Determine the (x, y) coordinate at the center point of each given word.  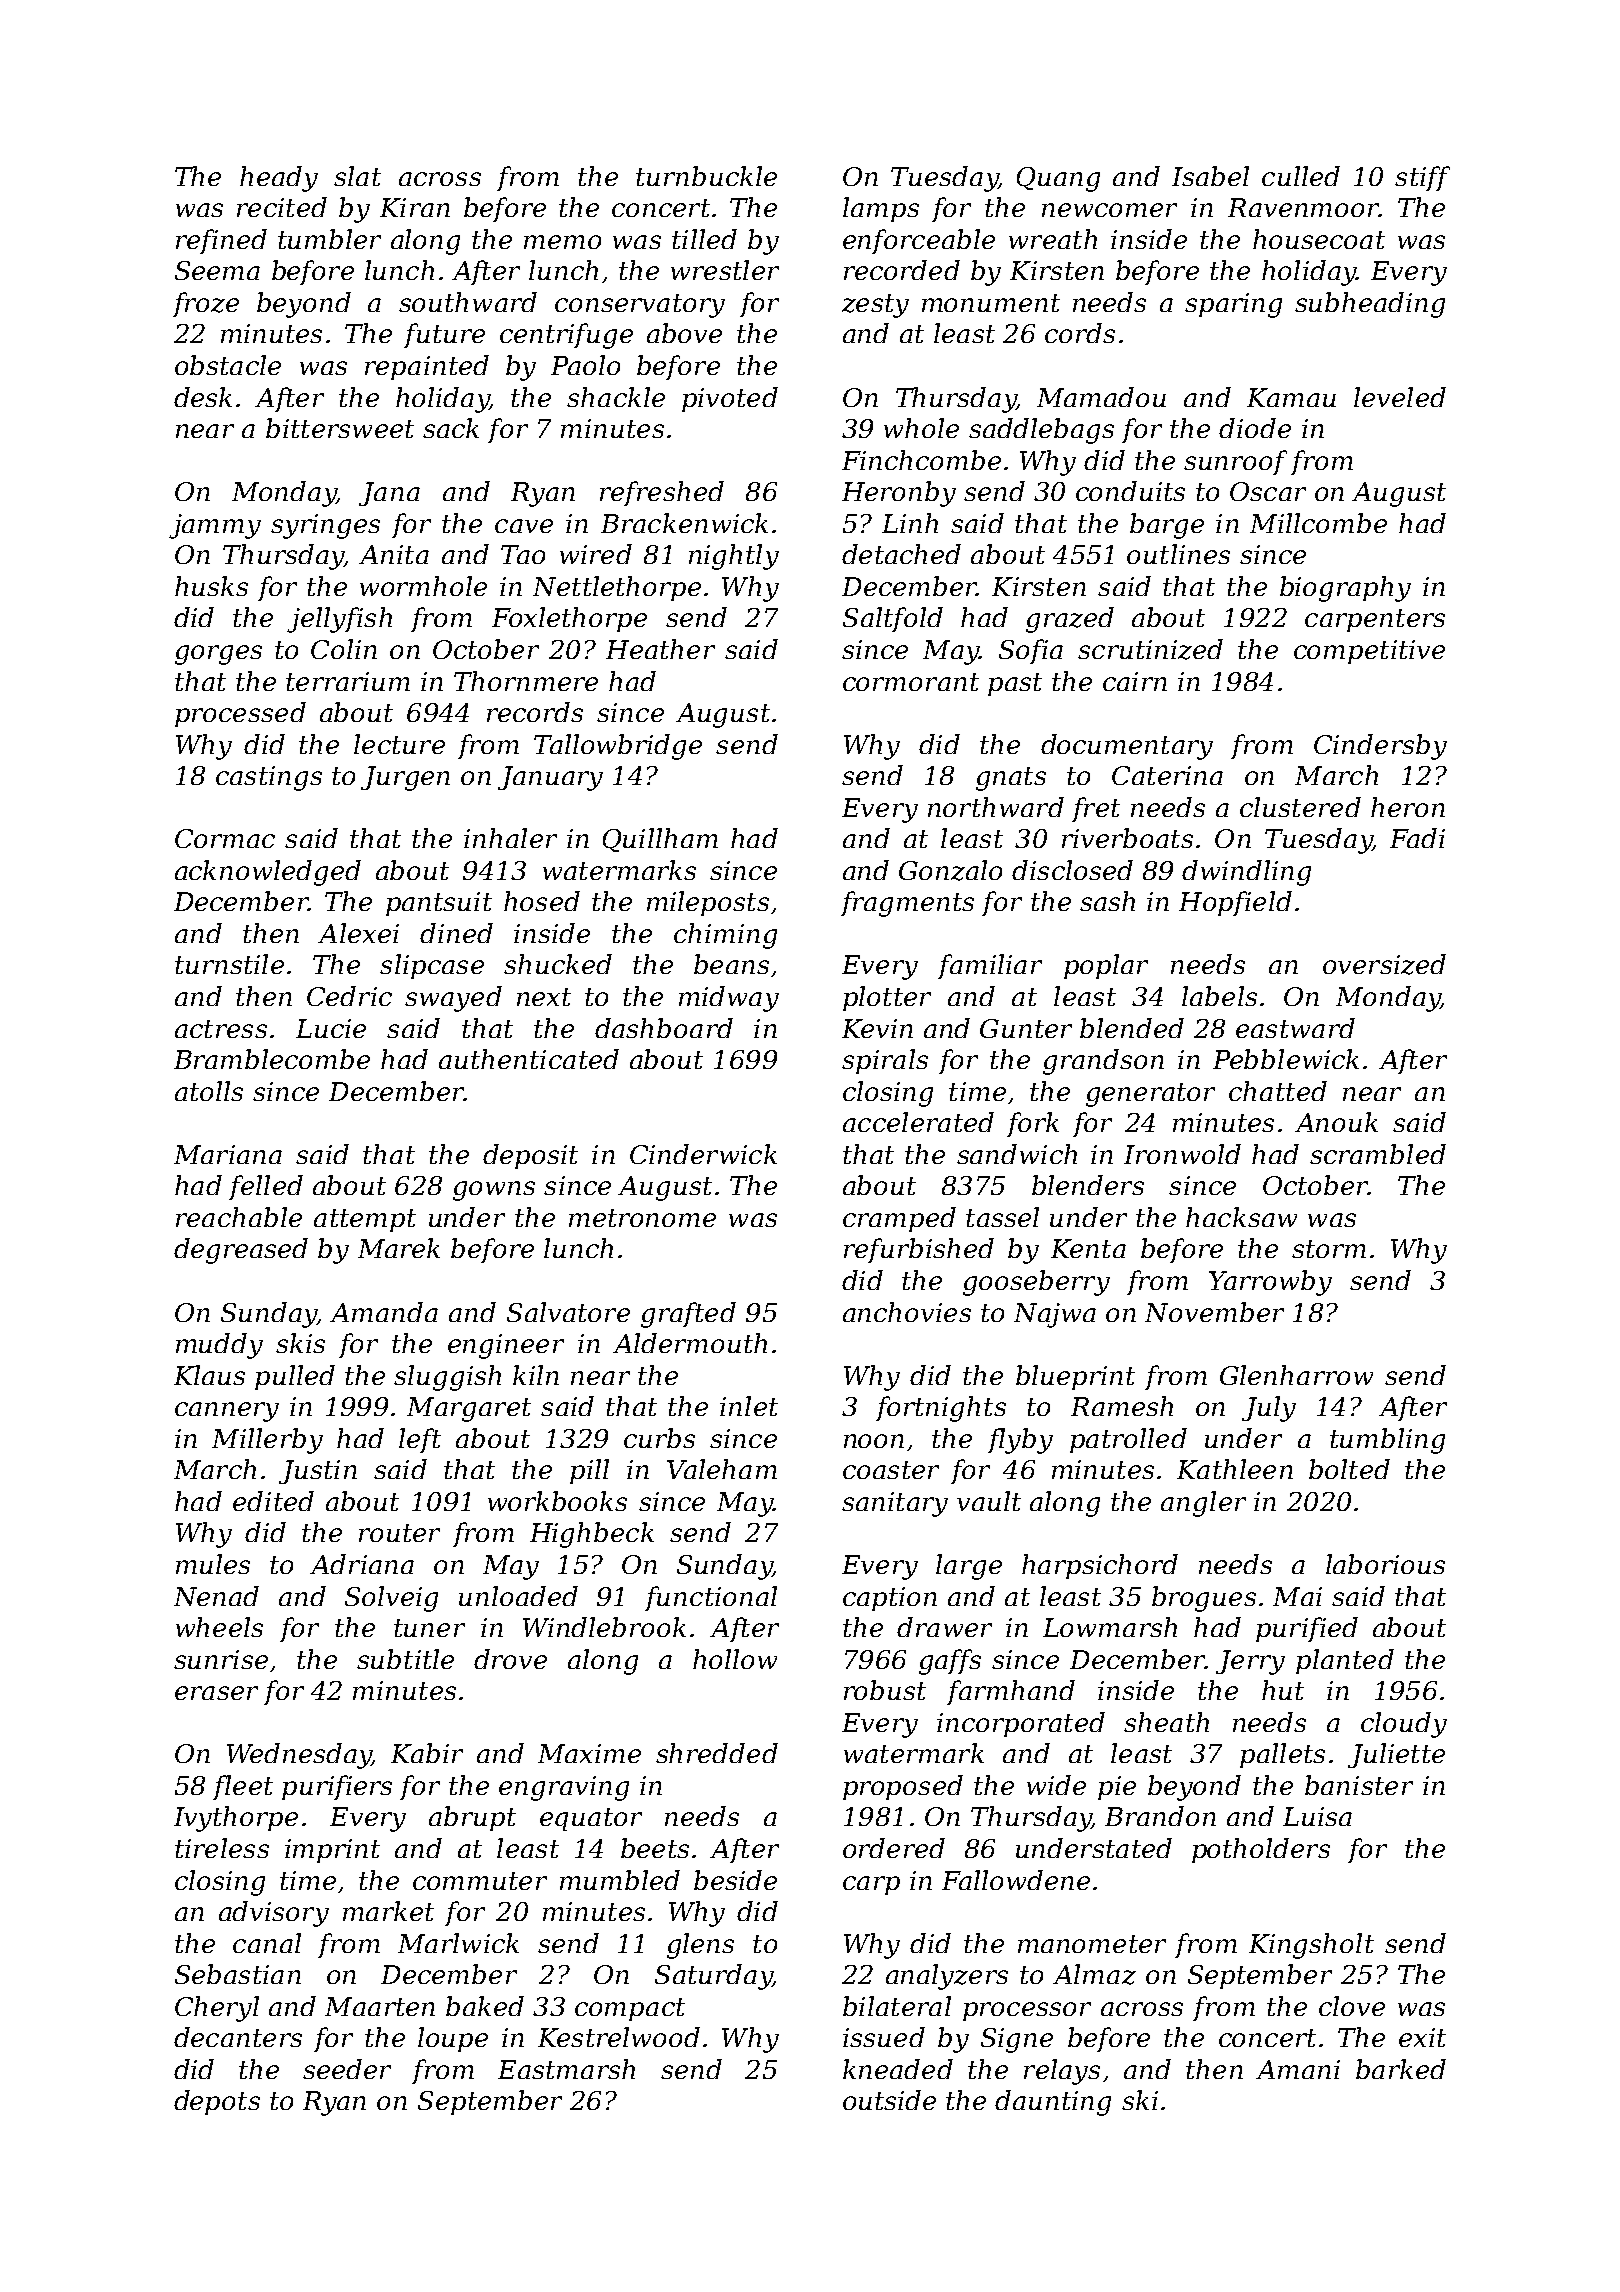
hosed (542, 901)
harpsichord (1100, 1566)
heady (279, 179)
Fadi (1417, 838)
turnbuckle (706, 176)
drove (510, 1659)
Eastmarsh (566, 2069)
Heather (660, 649)
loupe (453, 2039)
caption (890, 1599)
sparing (1233, 305)
